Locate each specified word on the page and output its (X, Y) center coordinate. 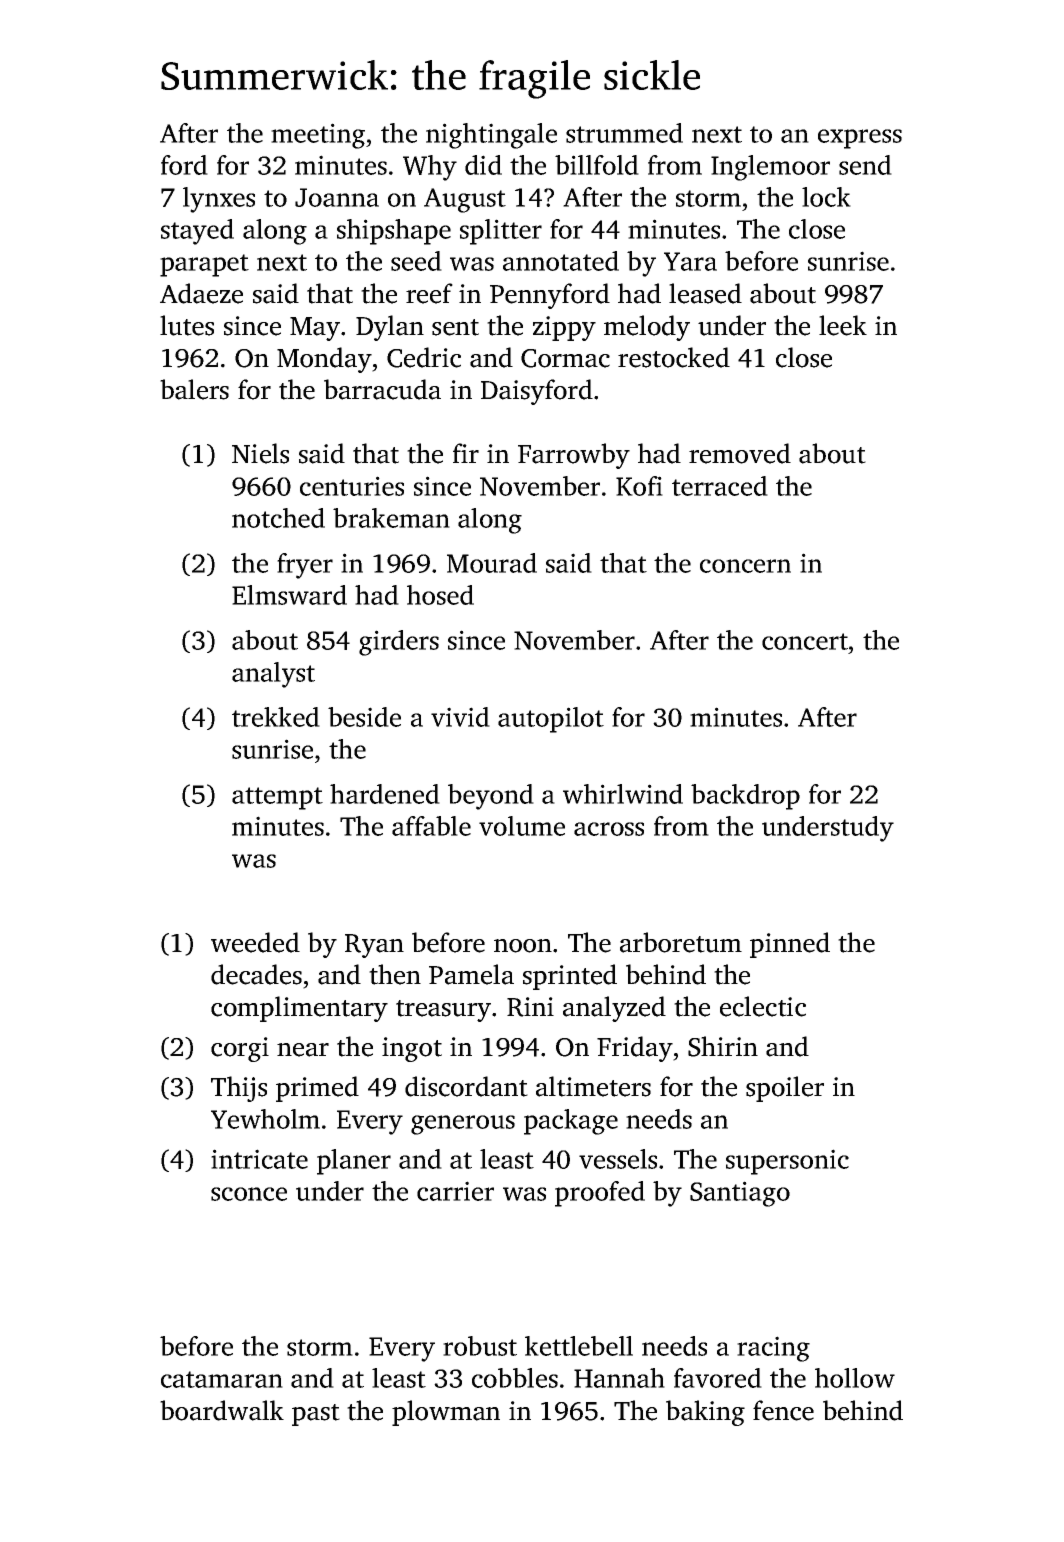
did (483, 165)
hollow (855, 1378)
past (316, 1415)
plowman (446, 1413)
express (860, 139)
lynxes (219, 200)
